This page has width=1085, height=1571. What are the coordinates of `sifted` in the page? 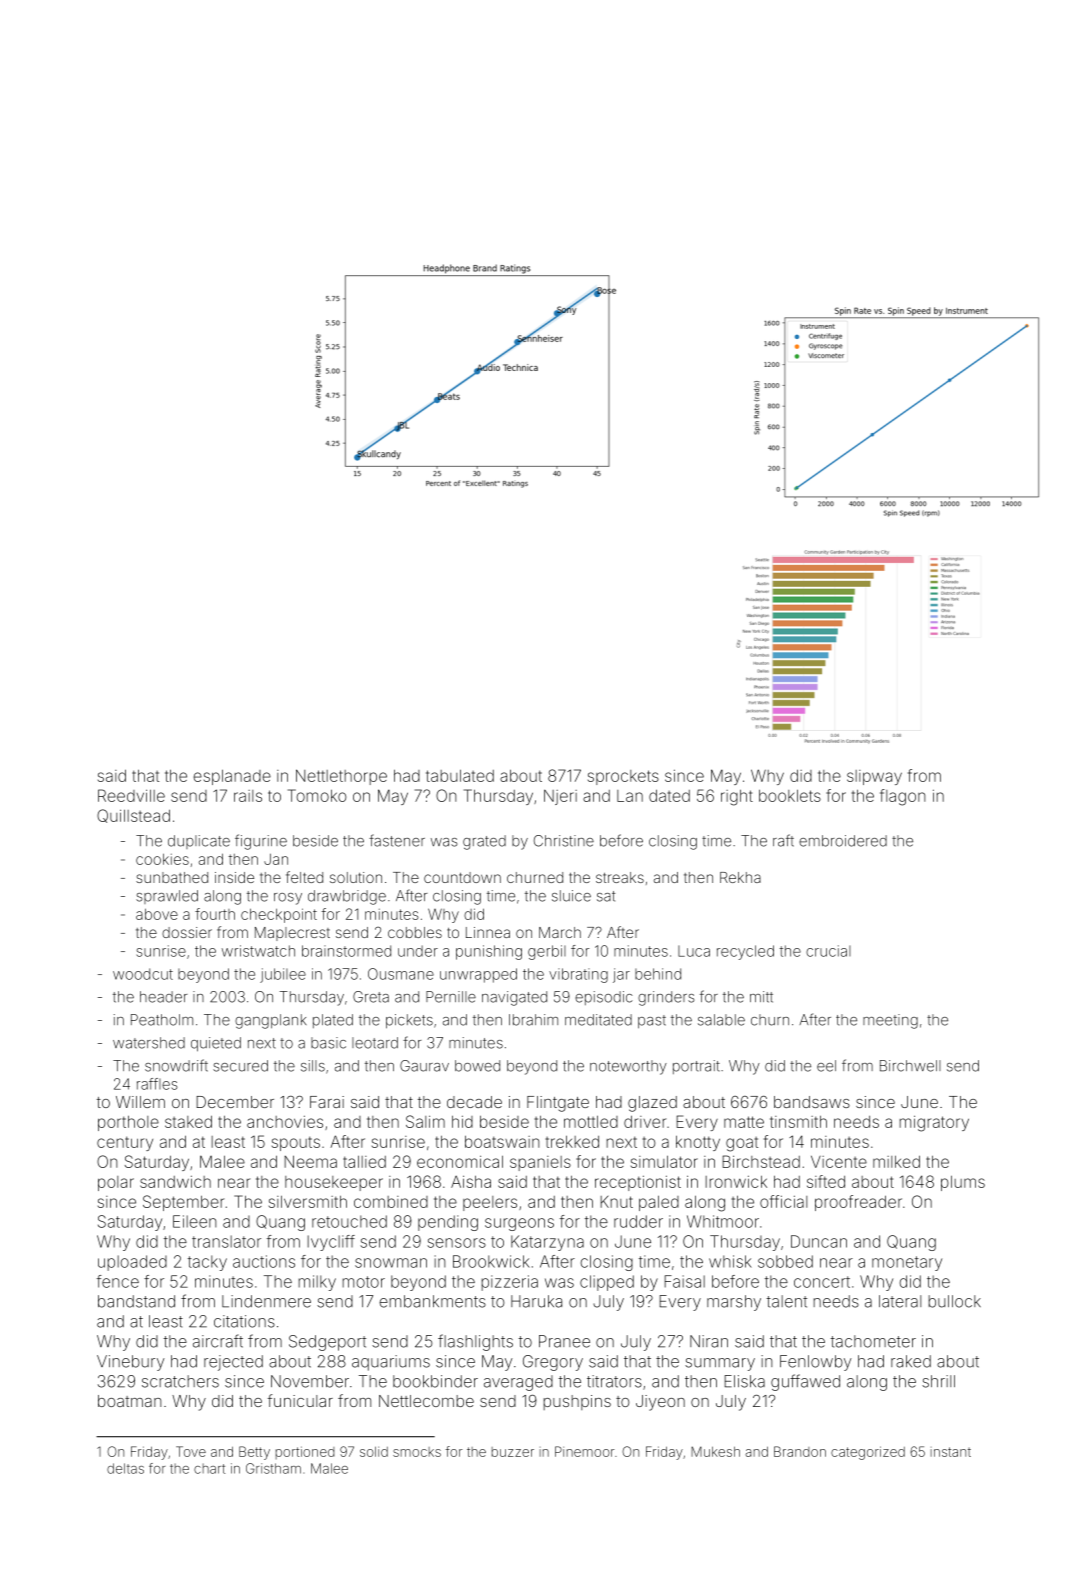 It's located at (826, 1181).
